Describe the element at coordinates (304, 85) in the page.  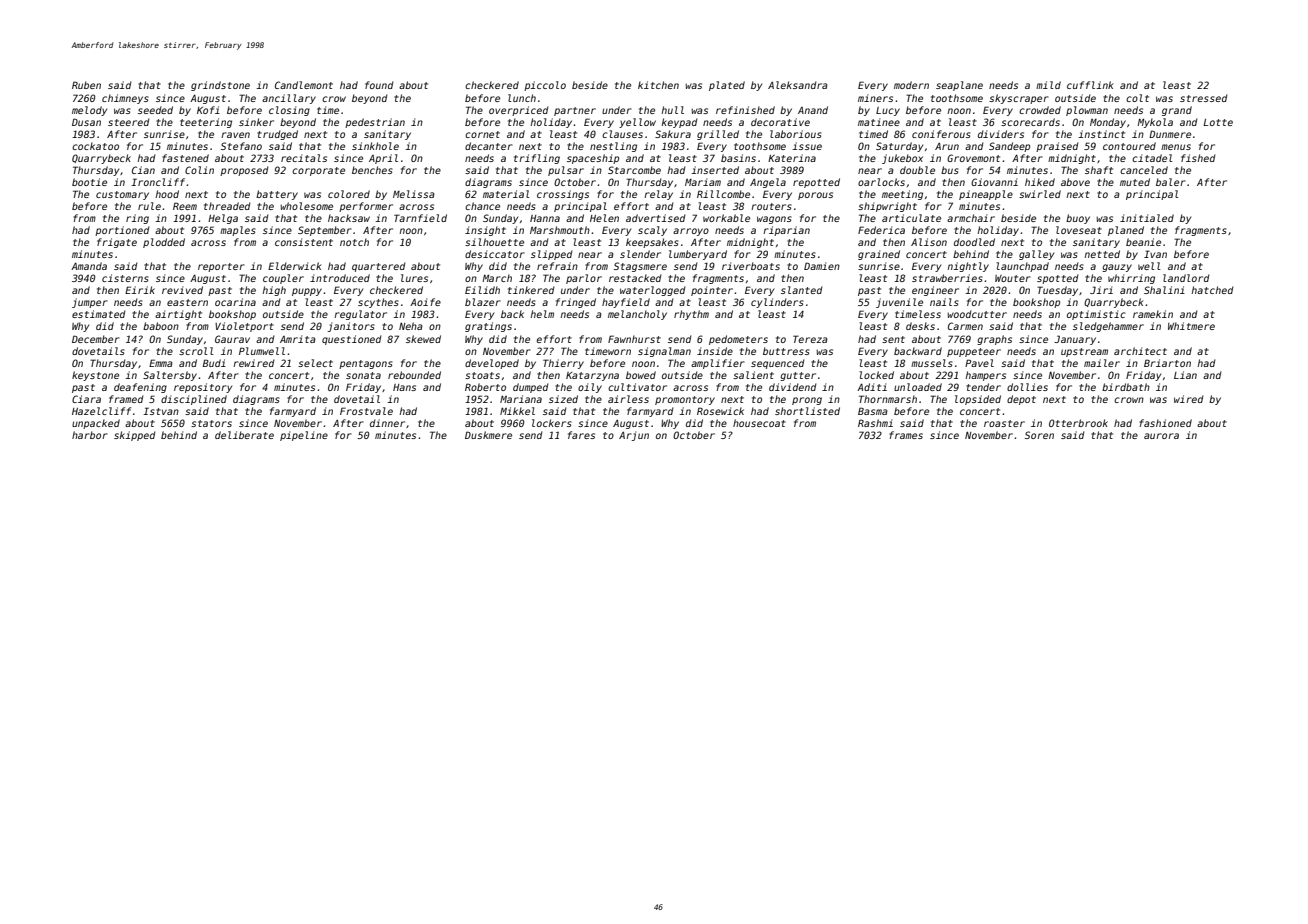
I see `Candlemont` at that location.
